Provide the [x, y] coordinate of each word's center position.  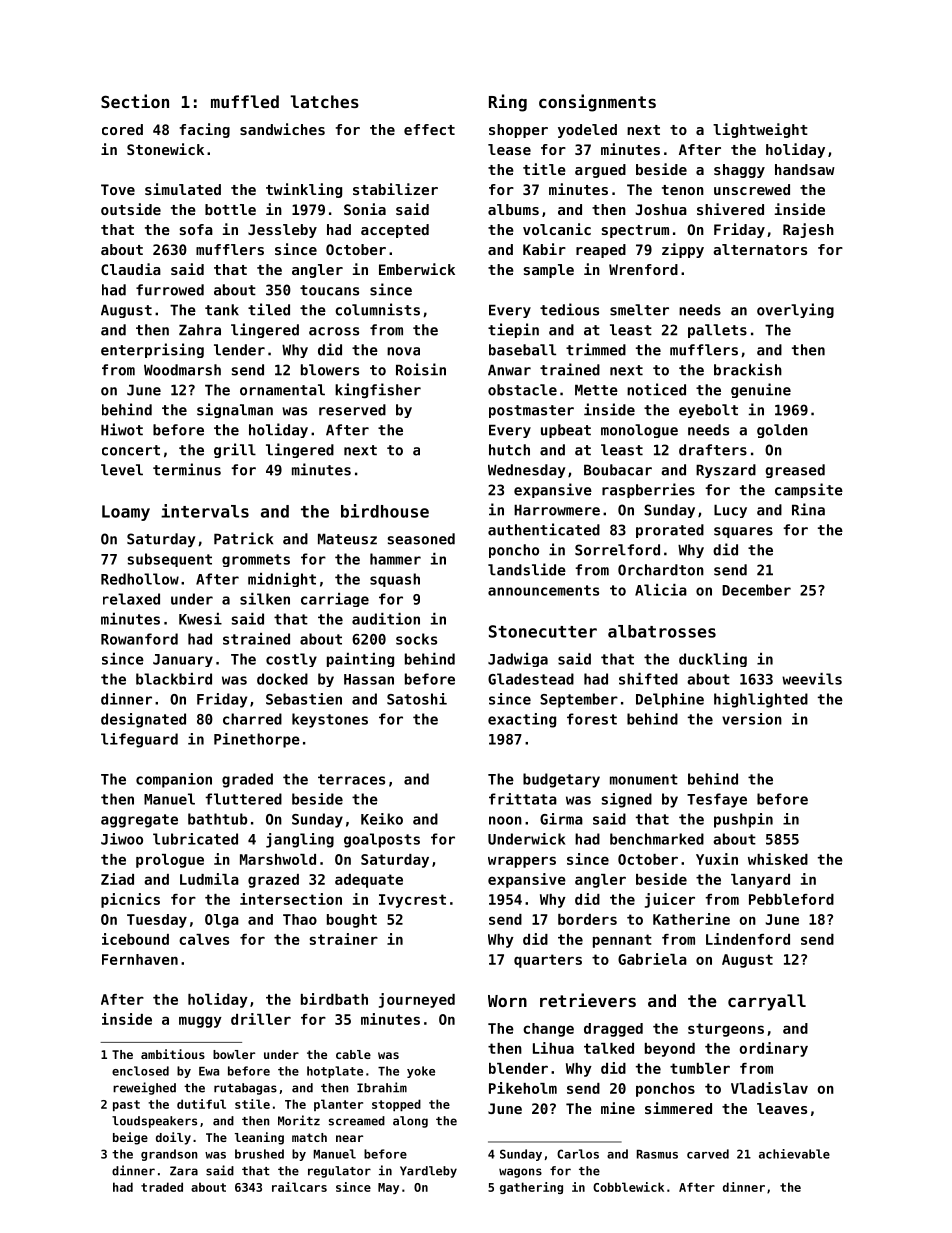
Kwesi [200, 619]
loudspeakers [154, 1122]
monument [644, 779]
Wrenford [643, 269]
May [388, 1188]
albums [513, 209]
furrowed [170, 290]
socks [416, 639]
